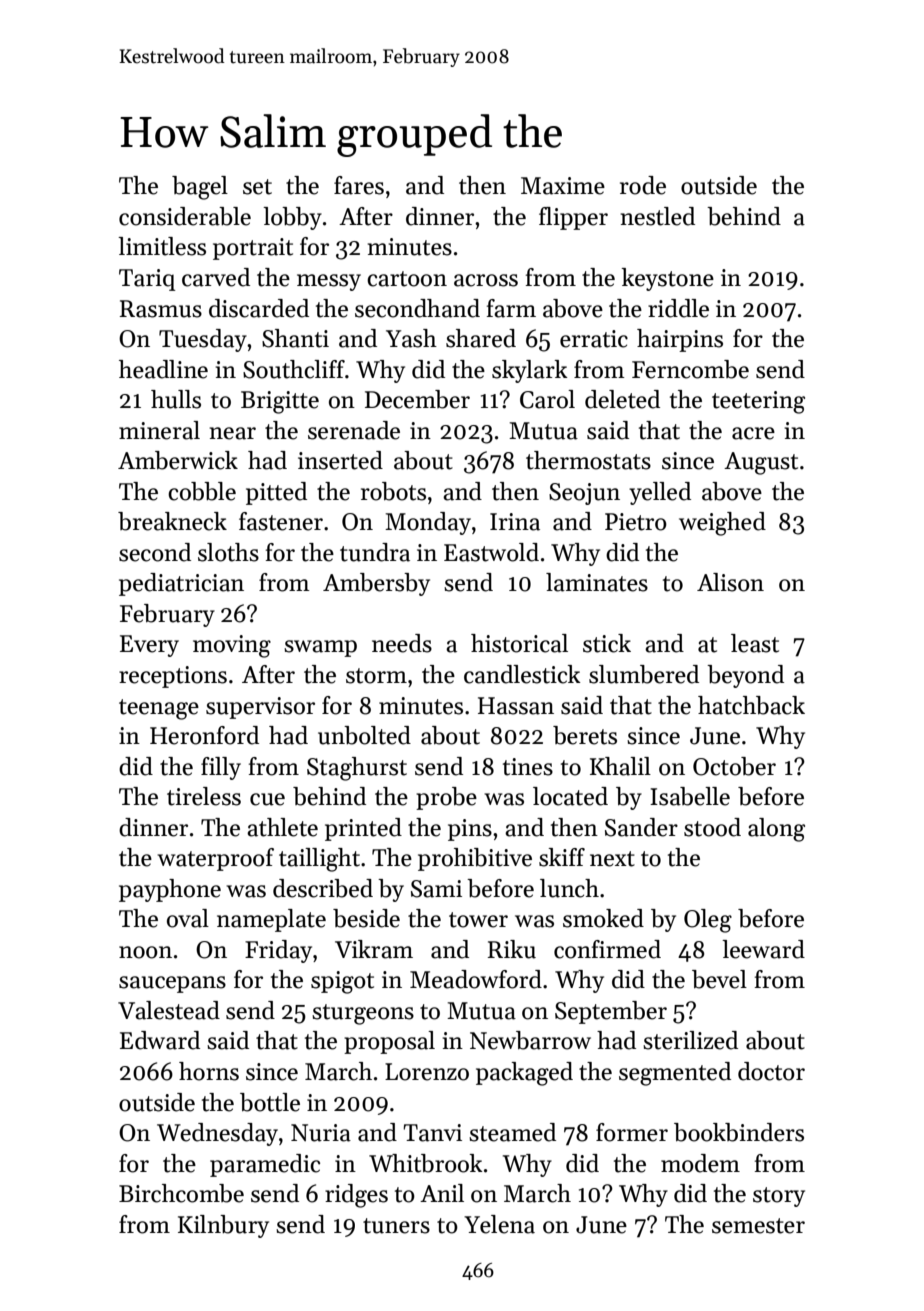 The image size is (924, 1311). What do you see at coordinates (570, 796) in the screenshot?
I see `located` at bounding box center [570, 796].
